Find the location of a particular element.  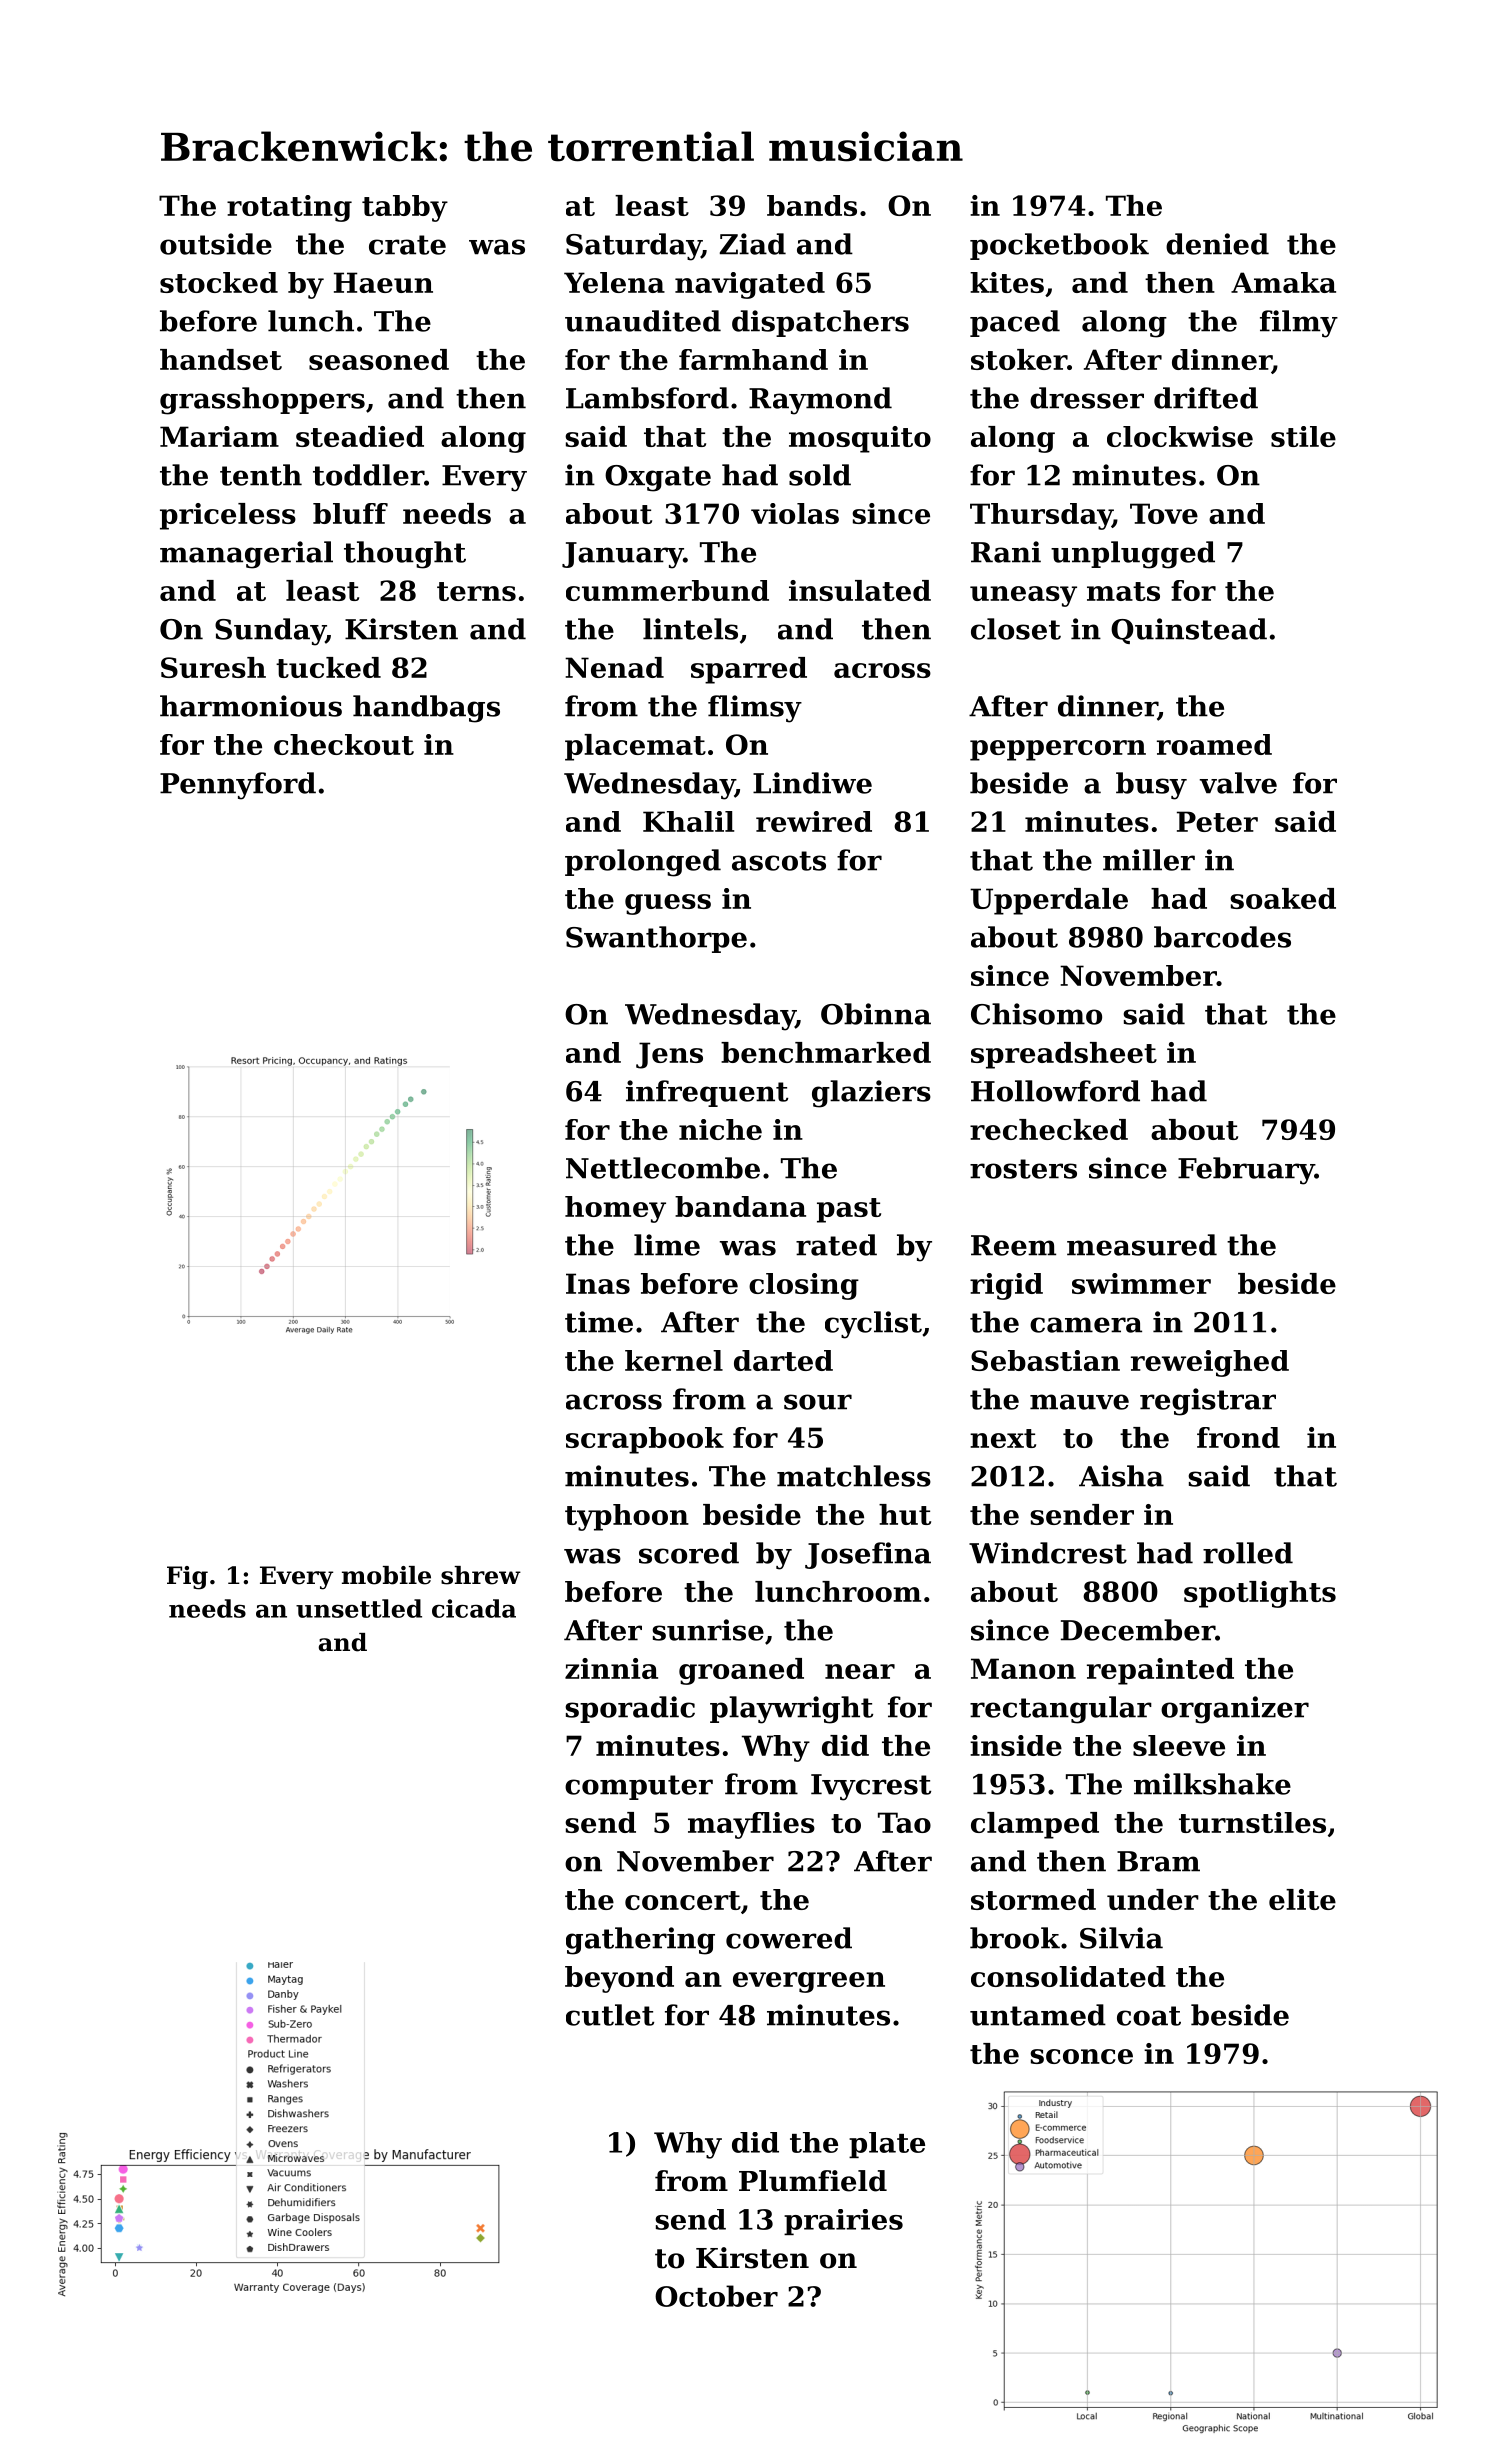

unsettled is located at coordinates (359, 1608).
